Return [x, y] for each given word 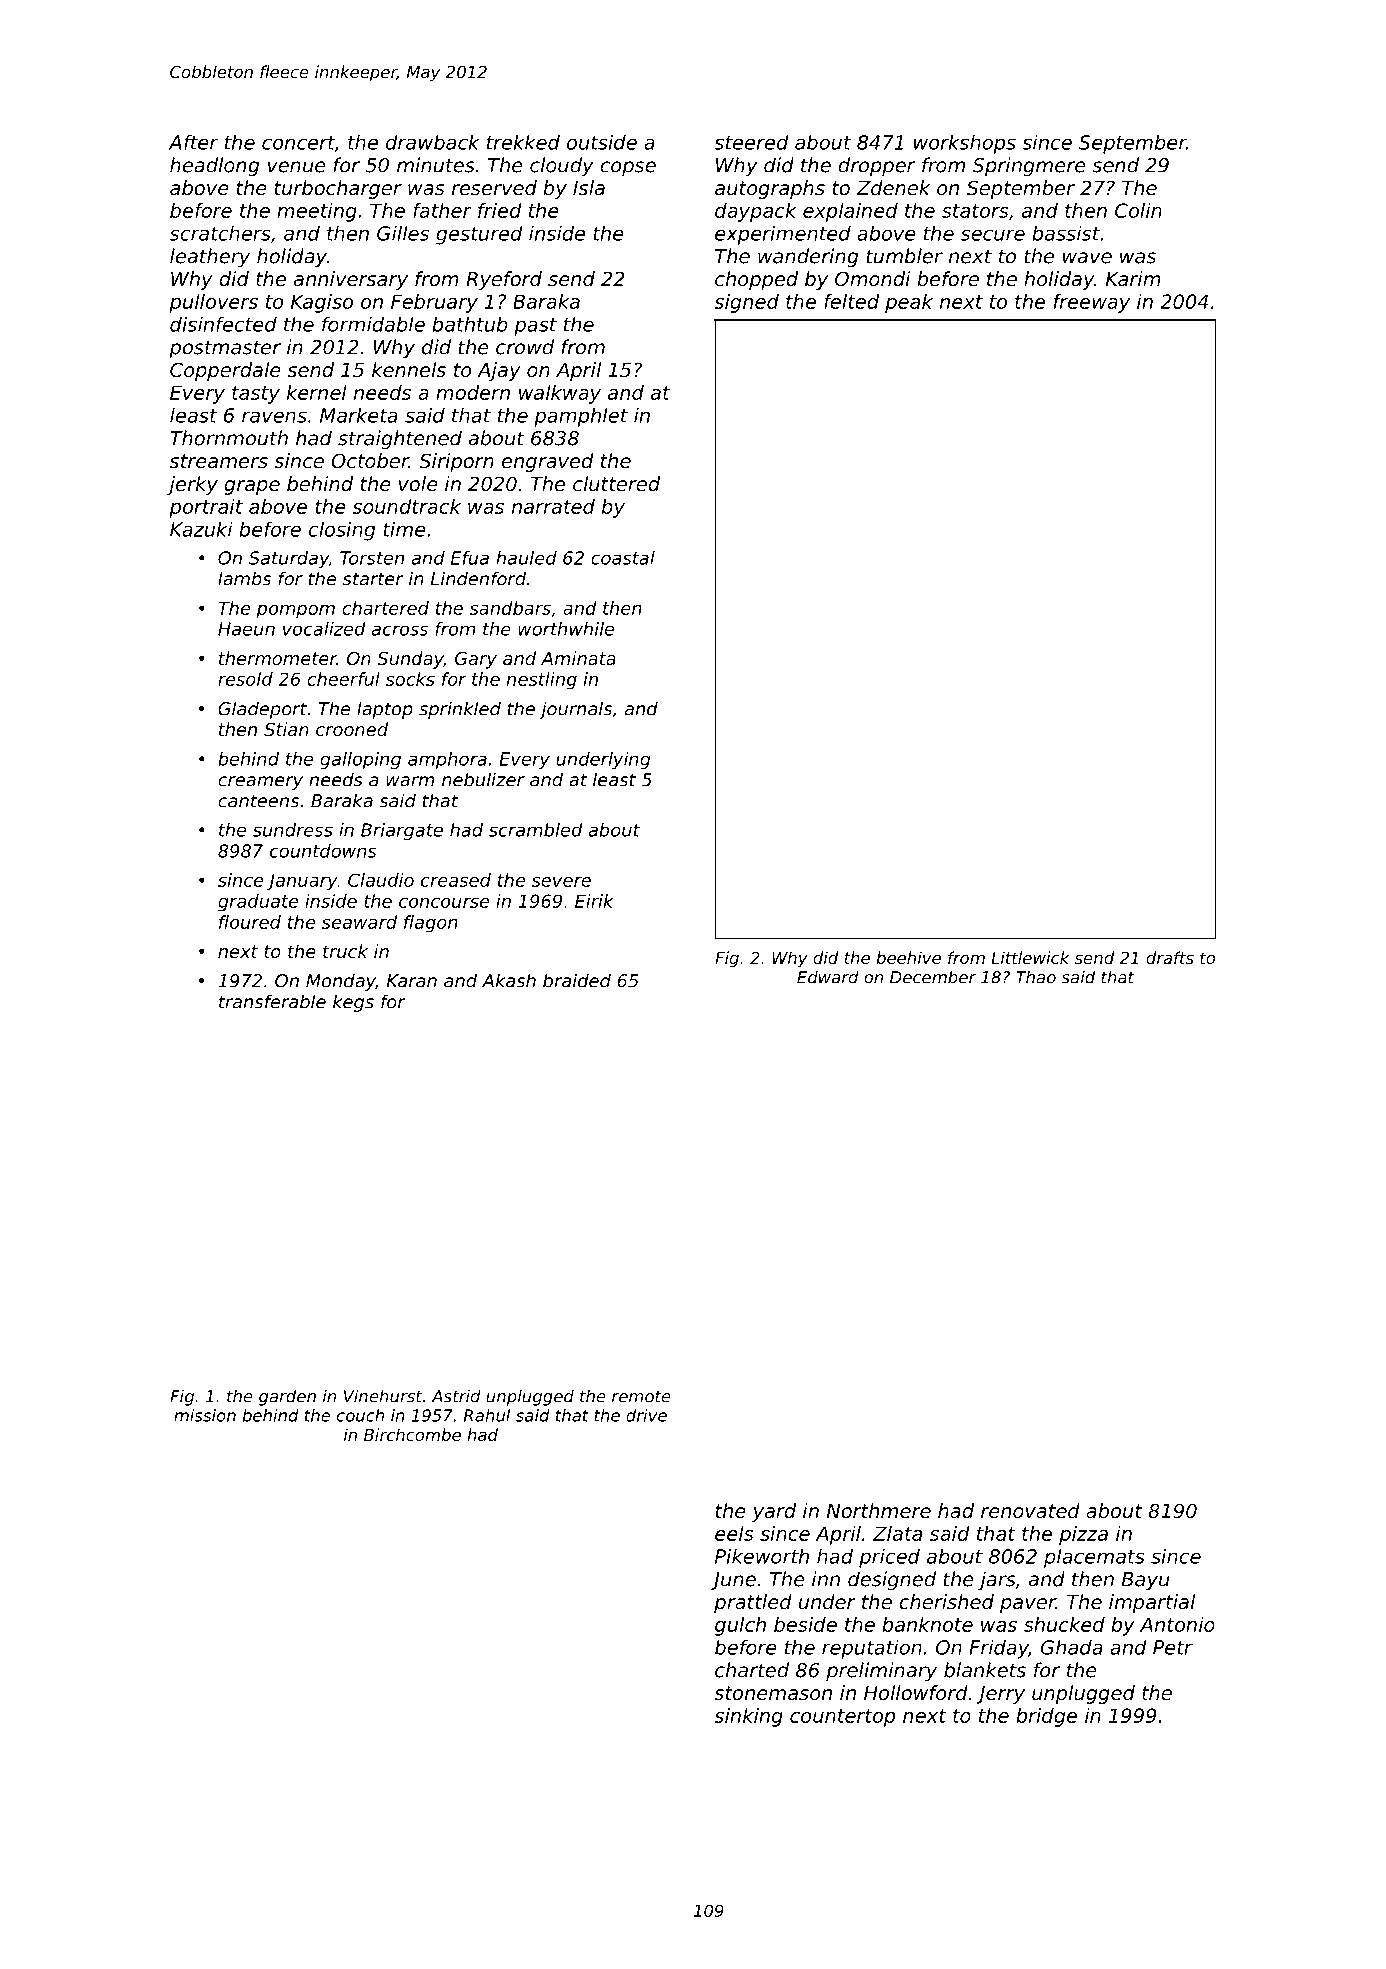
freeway [1091, 303]
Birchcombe [412, 1434]
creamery [260, 783]
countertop [842, 1718]
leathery [210, 258]
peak [909, 303]
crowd [525, 347]
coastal [623, 558]
